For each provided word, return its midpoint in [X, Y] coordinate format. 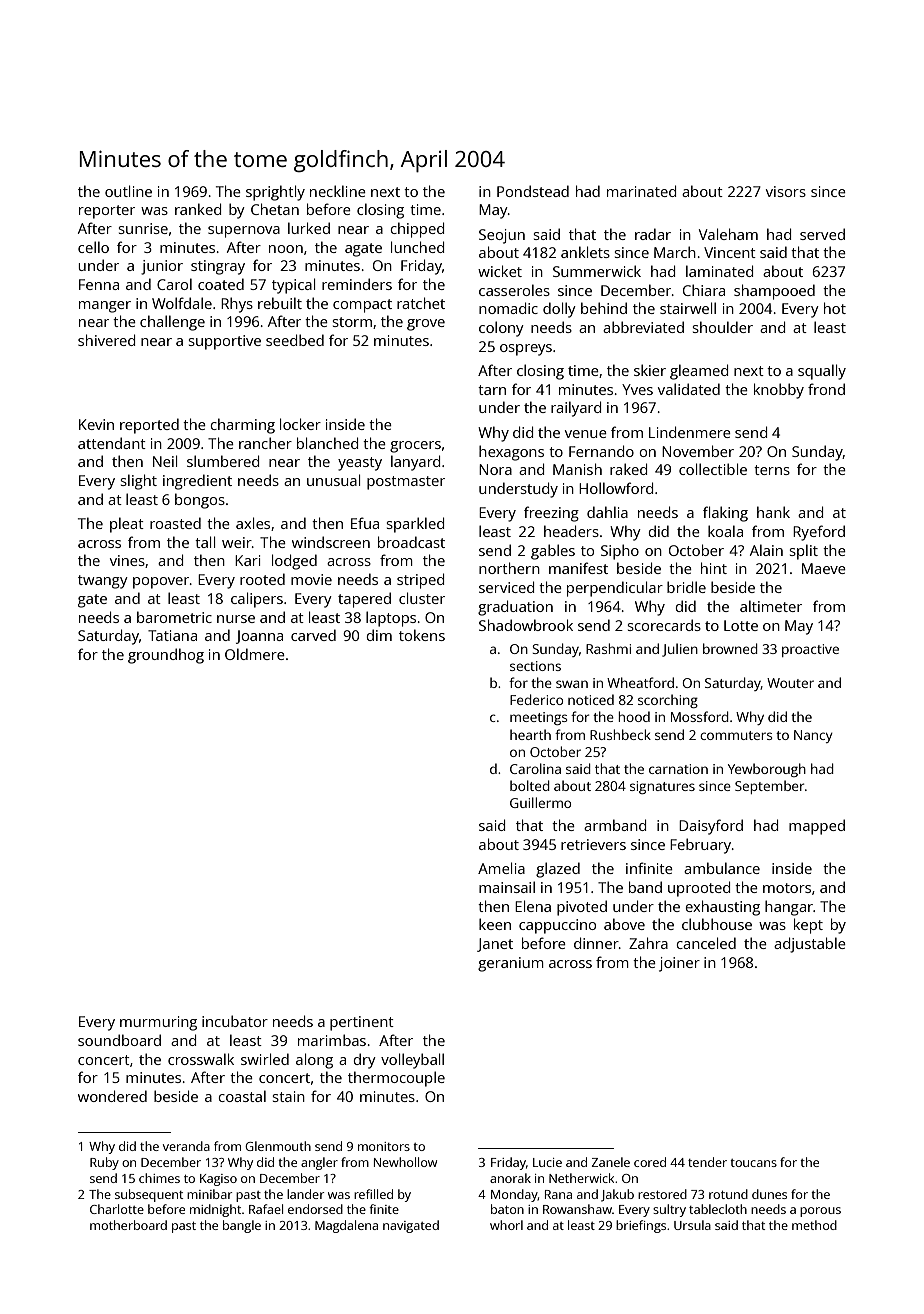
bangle [242, 1226]
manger [105, 307]
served [822, 234]
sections [535, 666]
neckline [338, 191]
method [814, 1225]
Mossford [700, 716]
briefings [641, 1226]
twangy [103, 582]
